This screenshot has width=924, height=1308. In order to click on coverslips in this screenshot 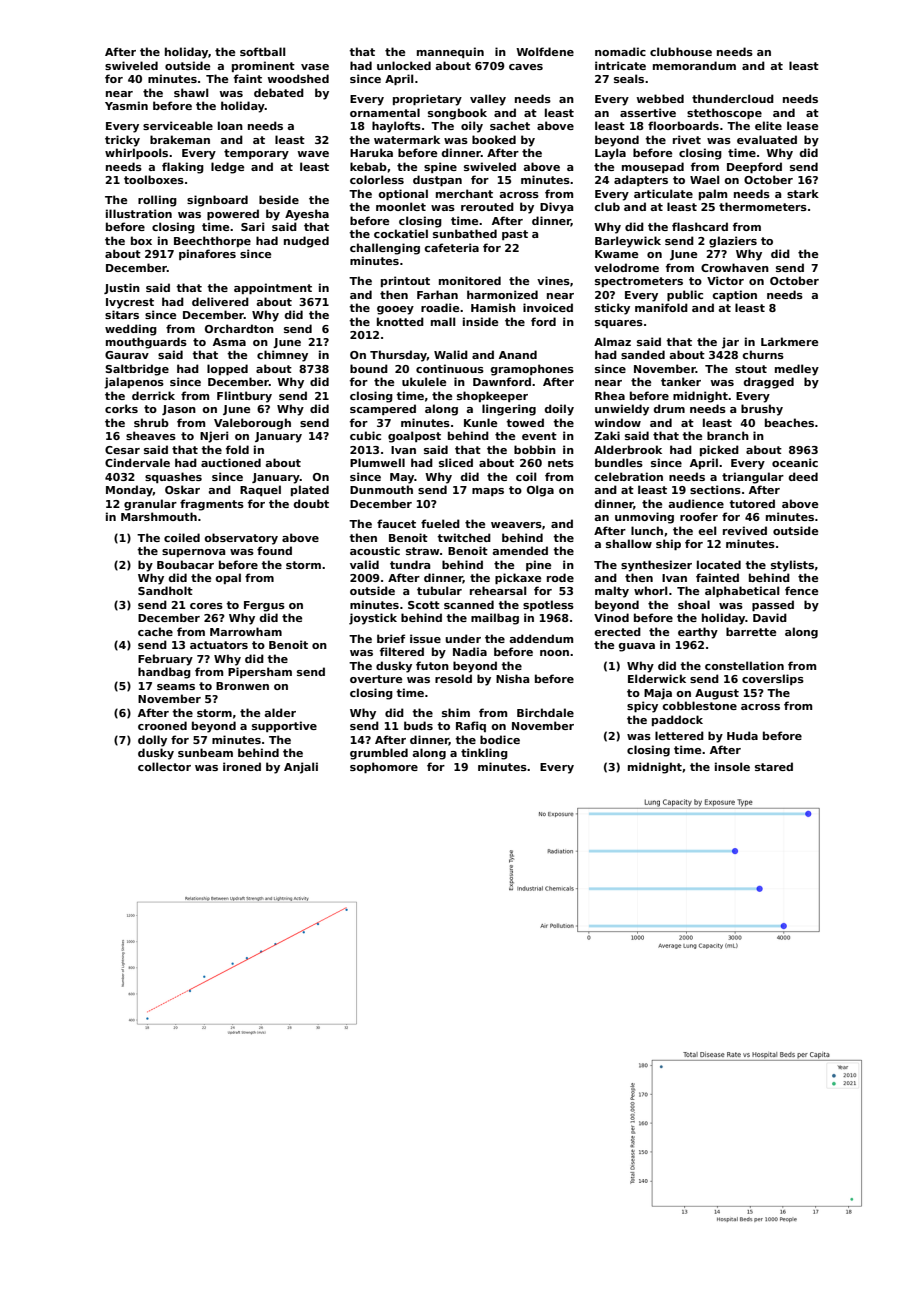, I will do `click(773, 679)`.
